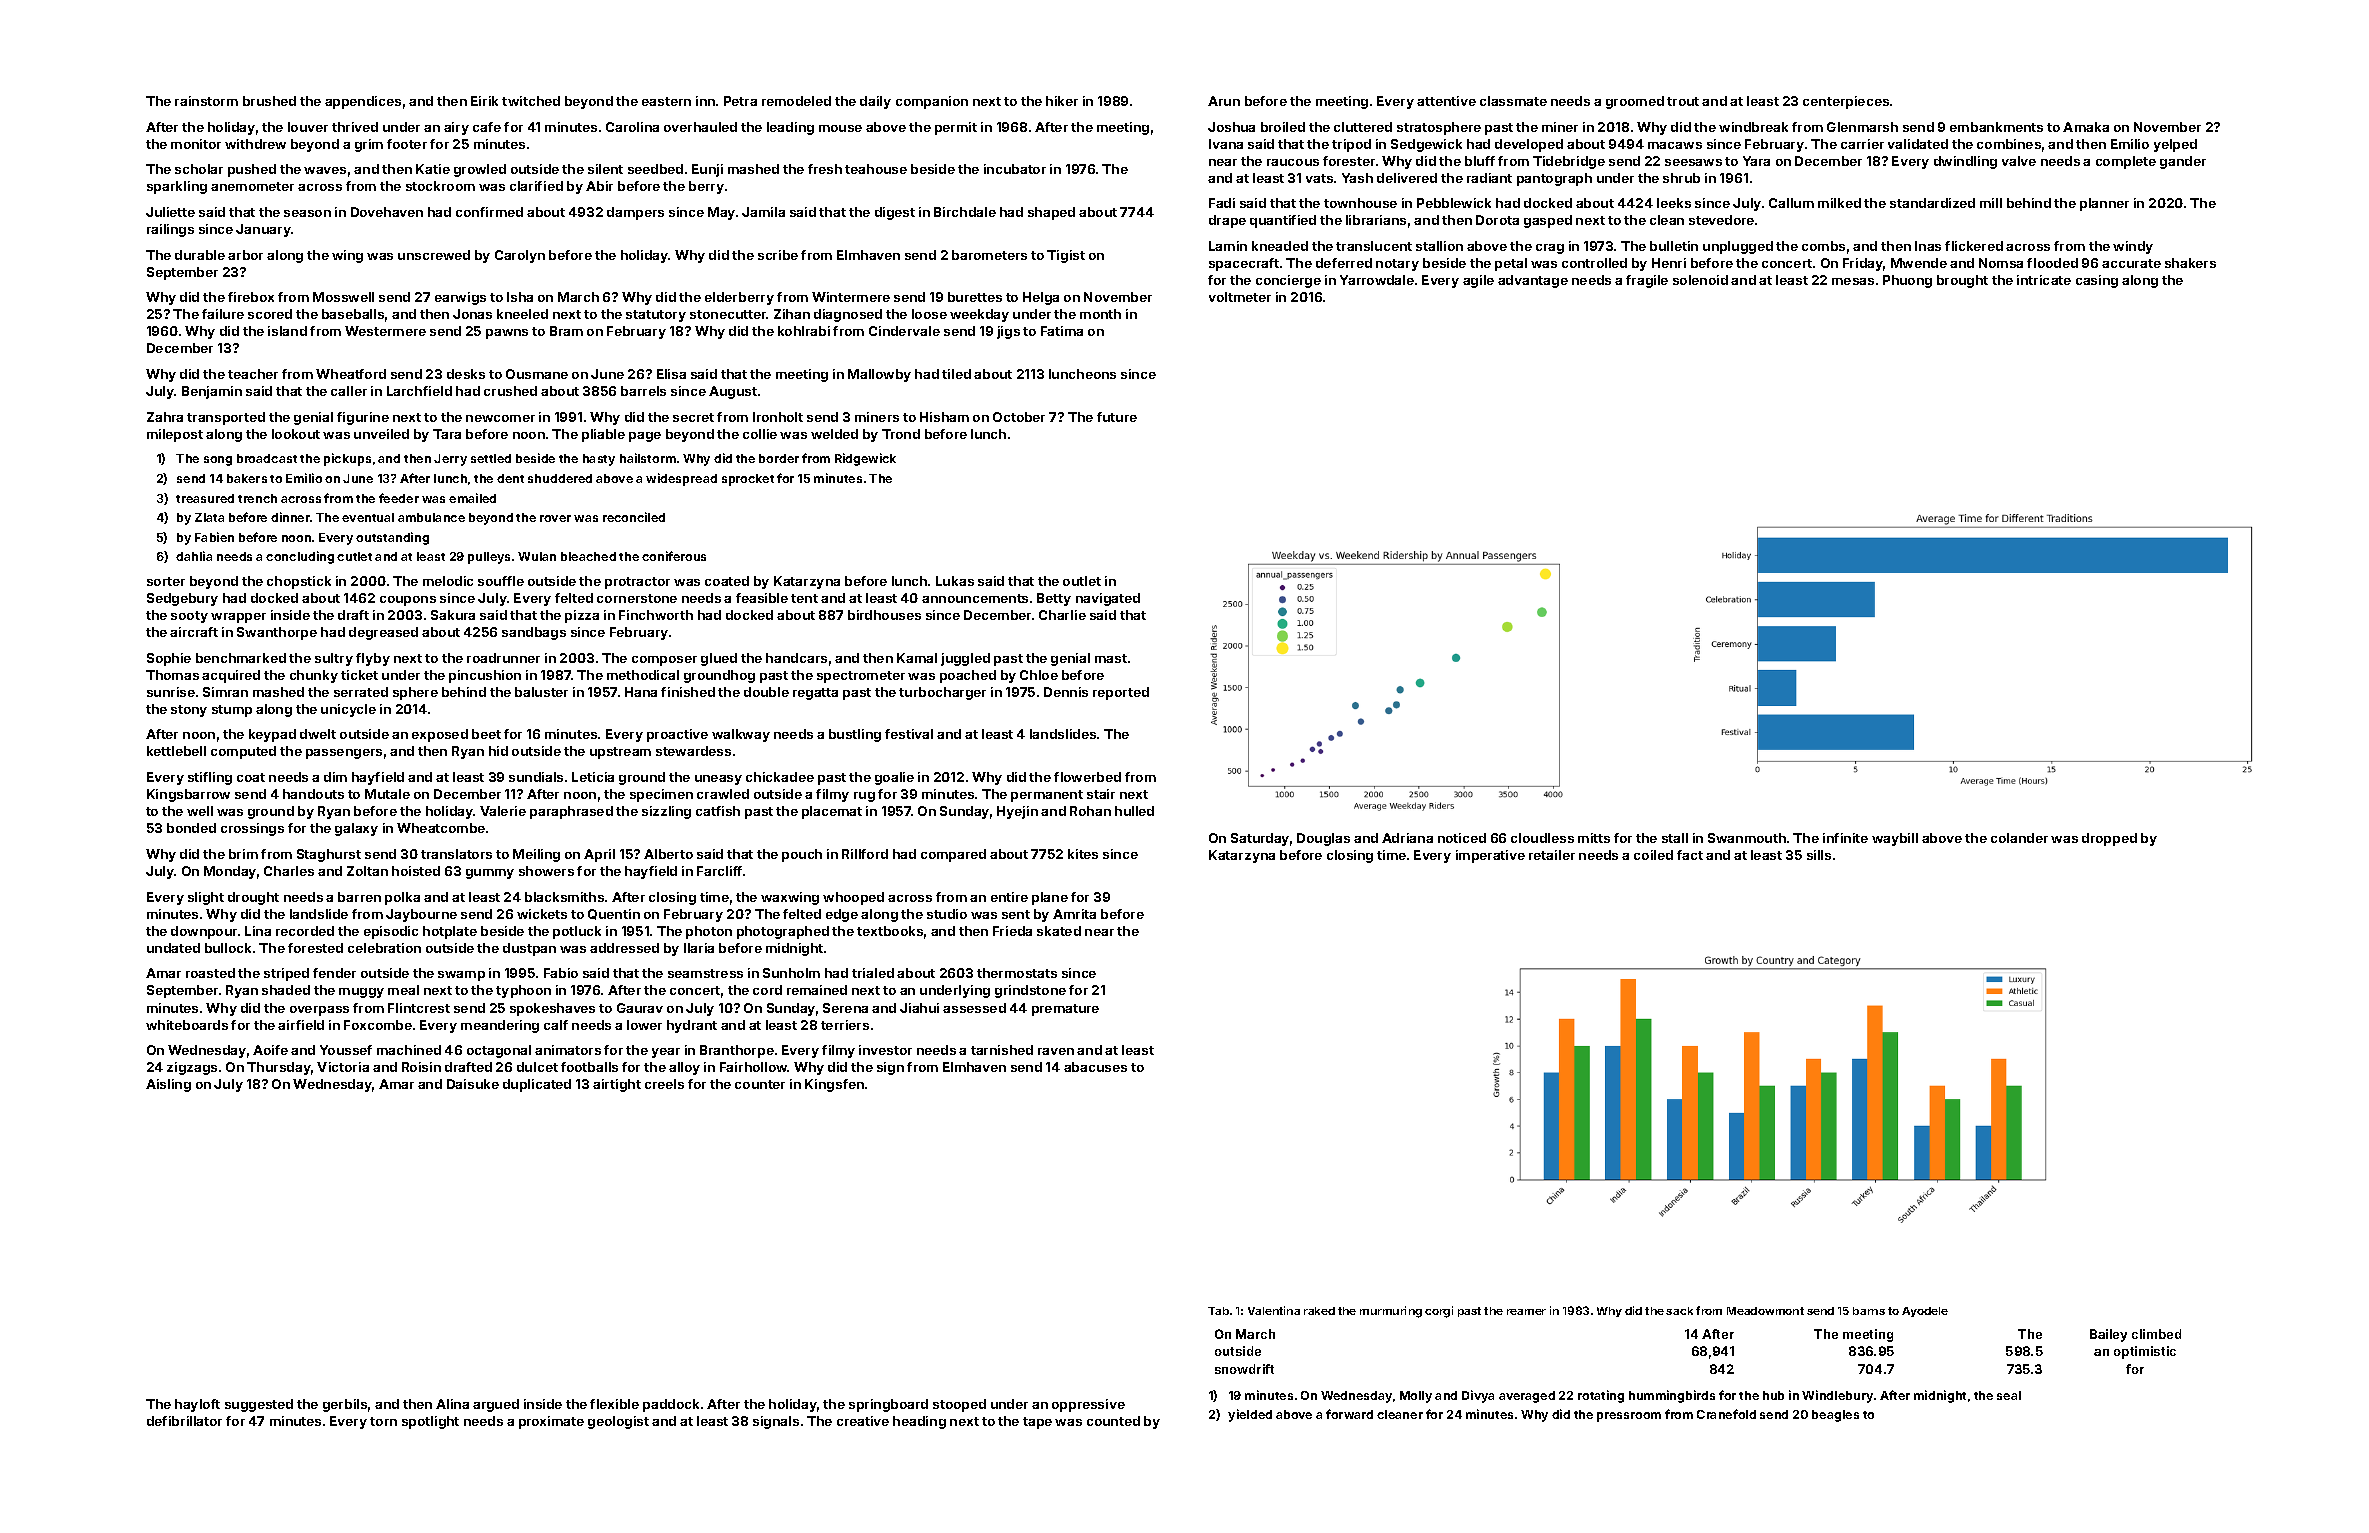  Describe the element at coordinates (206, 898) in the screenshot. I see `slight` at that location.
